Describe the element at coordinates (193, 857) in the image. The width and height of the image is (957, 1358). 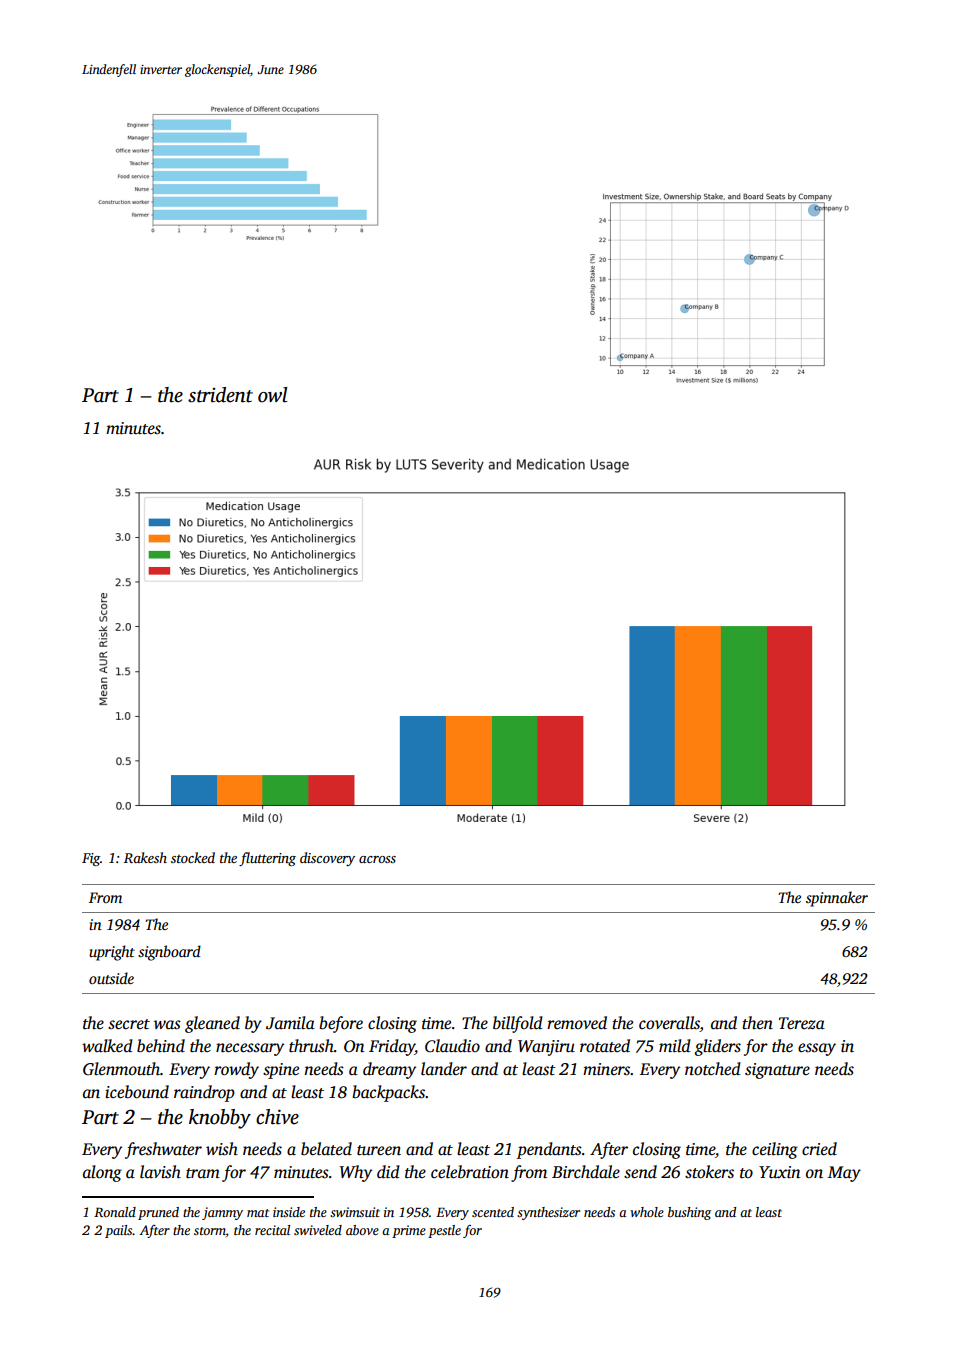
I see `stocked` at that location.
